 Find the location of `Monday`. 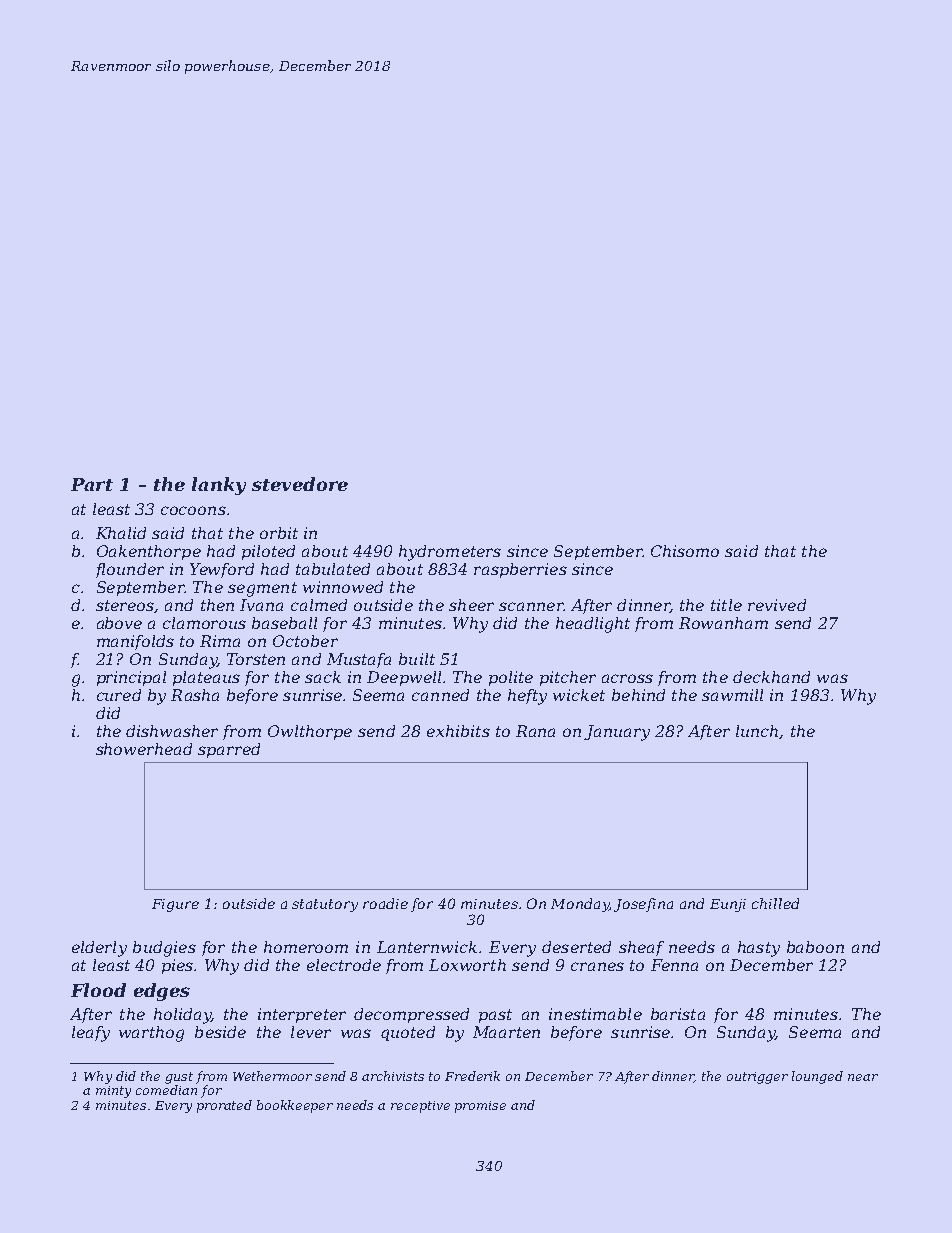

Monday is located at coordinates (580, 905).
